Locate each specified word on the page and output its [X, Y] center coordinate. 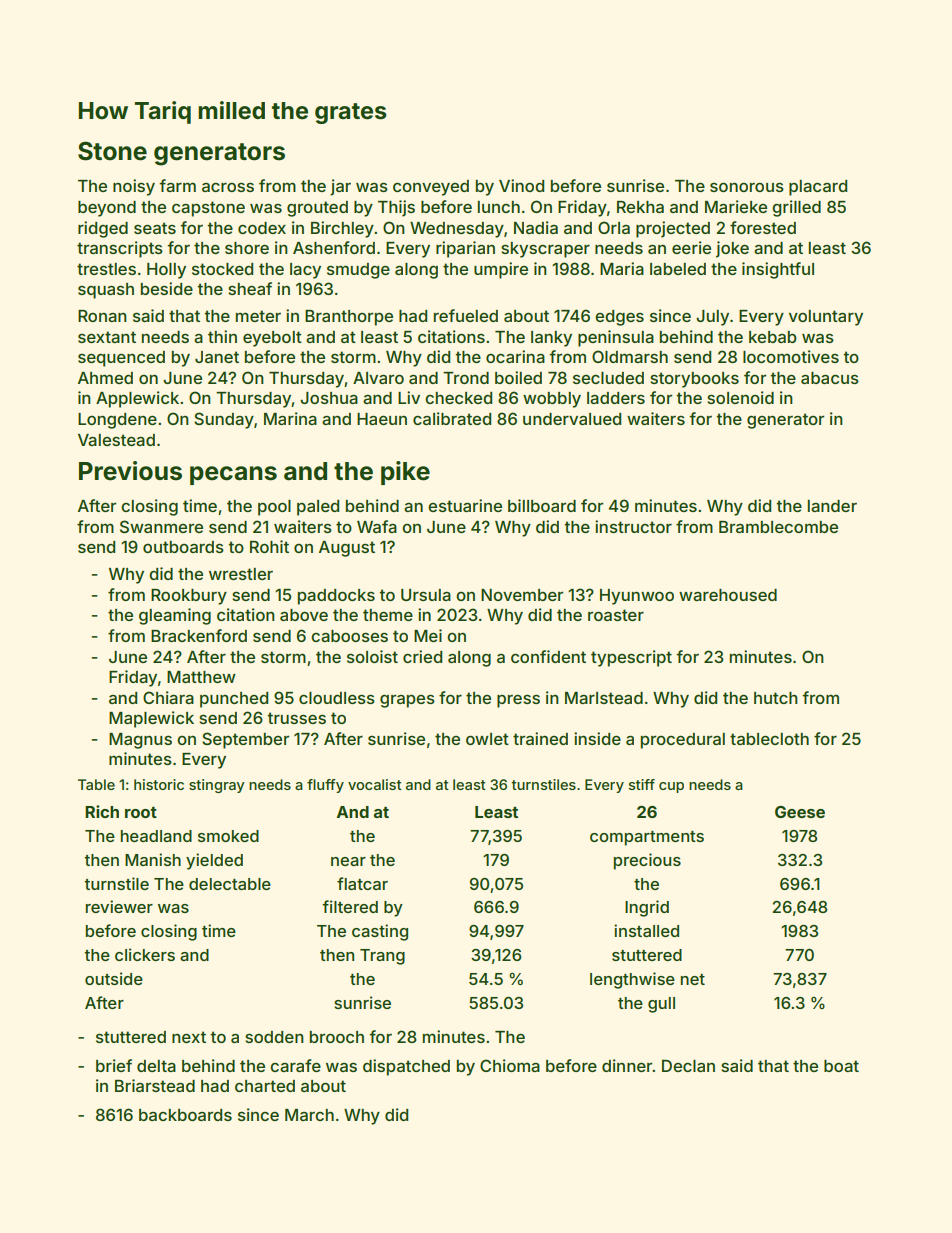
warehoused [728, 595]
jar [340, 187]
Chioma [510, 1065]
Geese [800, 812]
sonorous [747, 187]
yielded [214, 861]
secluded [608, 378]
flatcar [362, 883]
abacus [830, 378]
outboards [183, 547]
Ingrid [647, 908]
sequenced [121, 359]
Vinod [521, 185]
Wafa [377, 526]
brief [114, 1065]
